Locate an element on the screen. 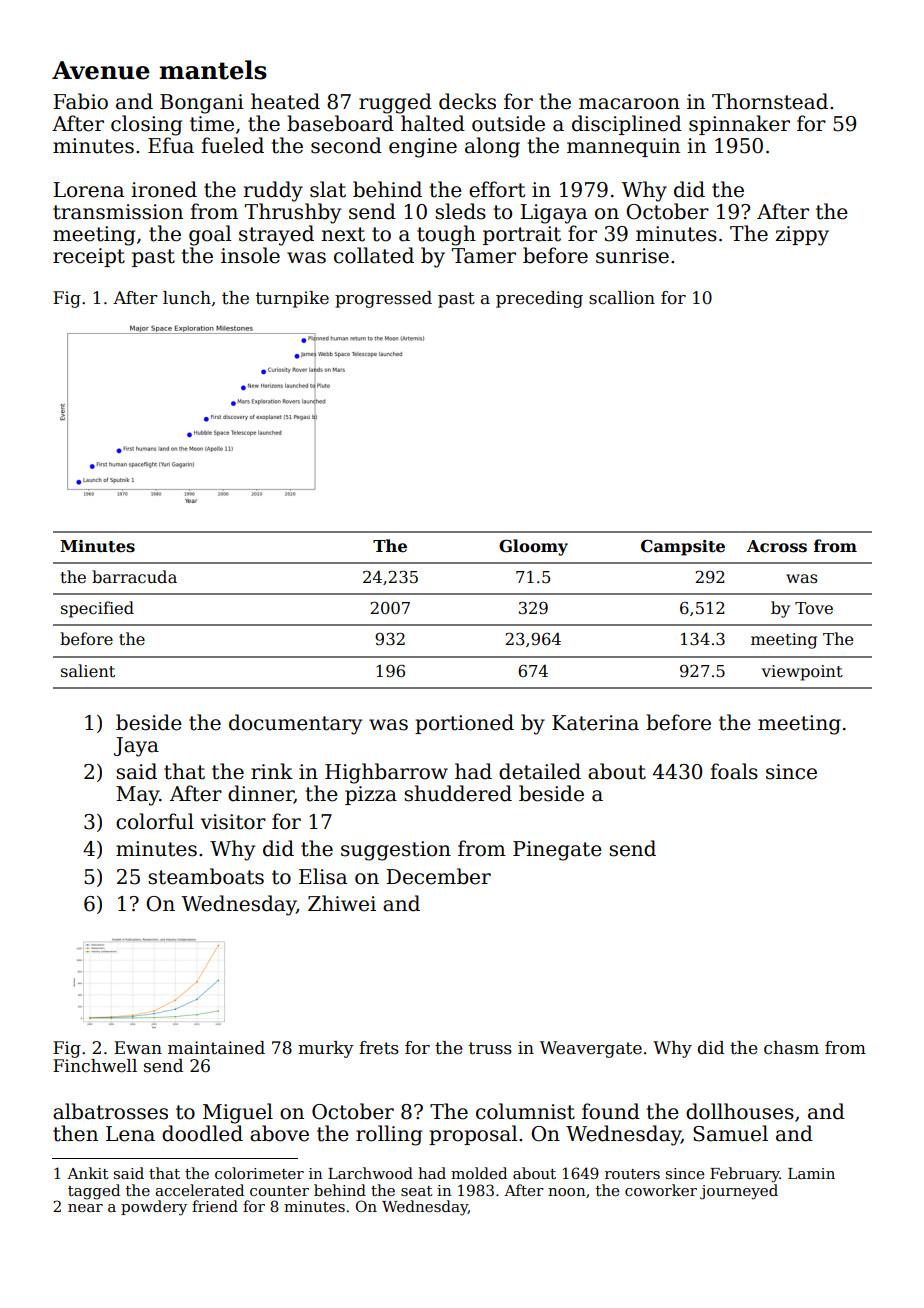  receipt is located at coordinates (89, 257).
